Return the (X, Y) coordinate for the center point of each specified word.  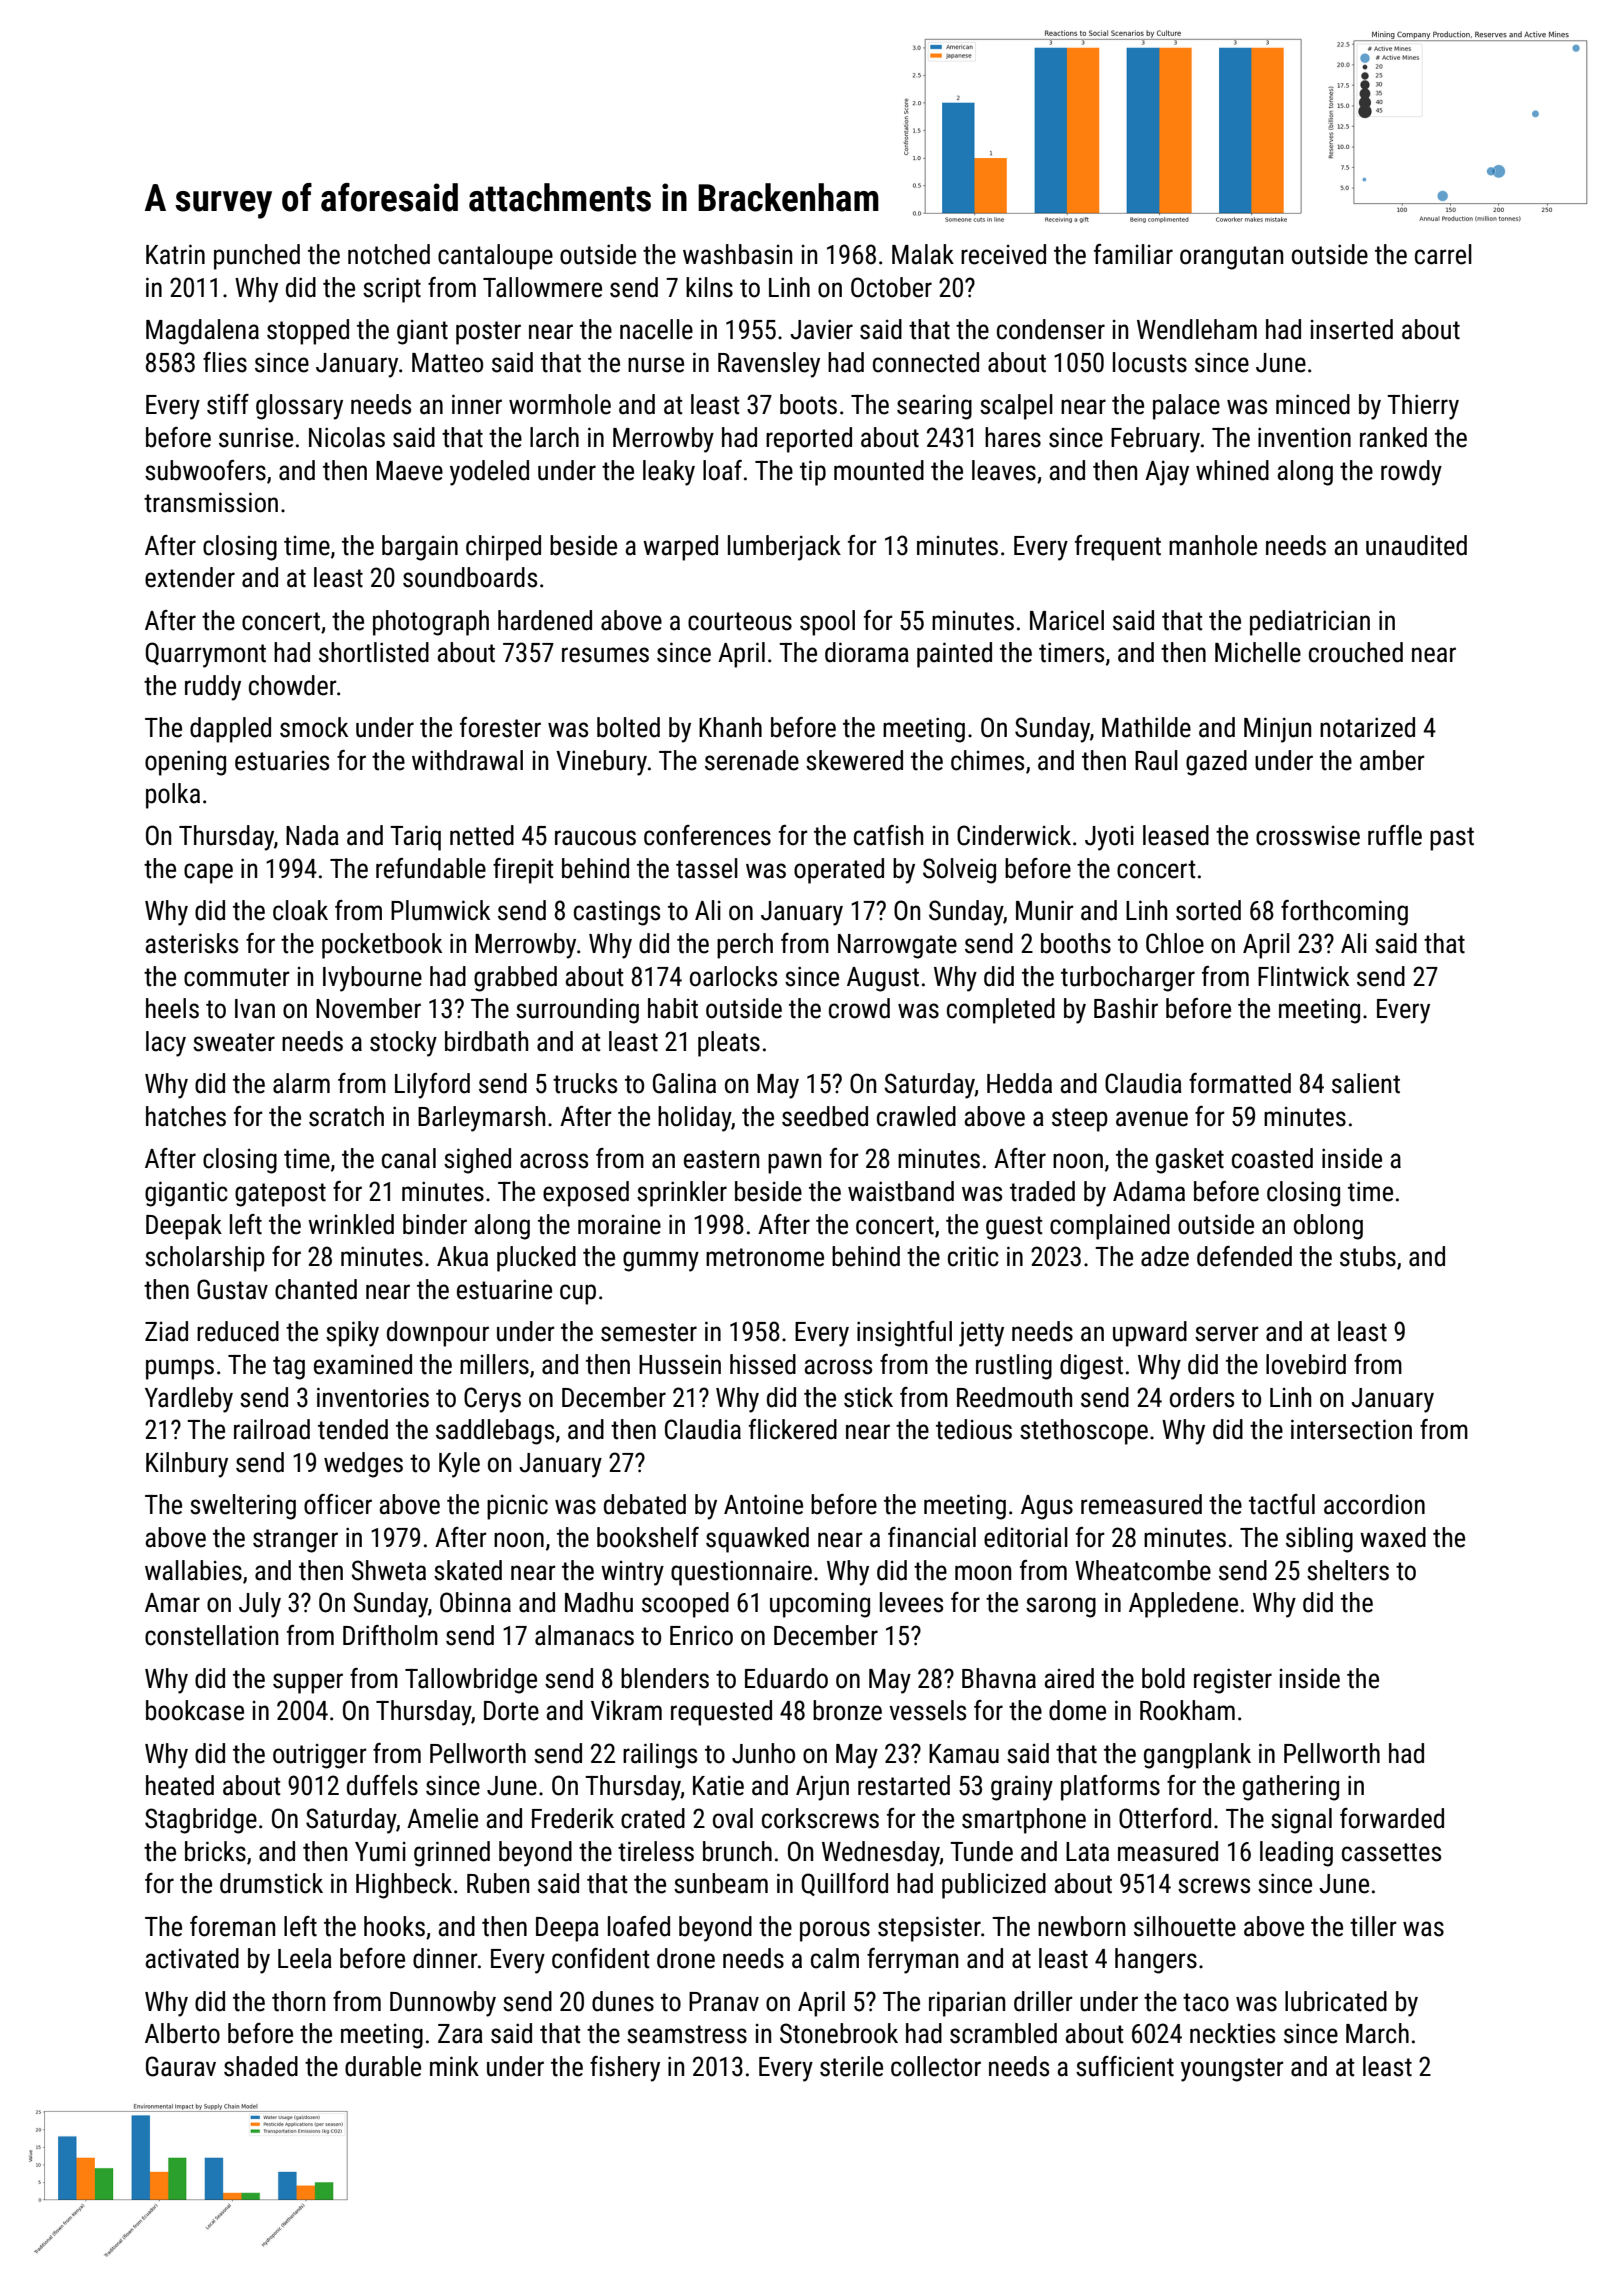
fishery (625, 2069)
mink (454, 2066)
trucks (585, 1083)
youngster (1232, 2070)
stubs (1368, 1256)
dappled (230, 730)
